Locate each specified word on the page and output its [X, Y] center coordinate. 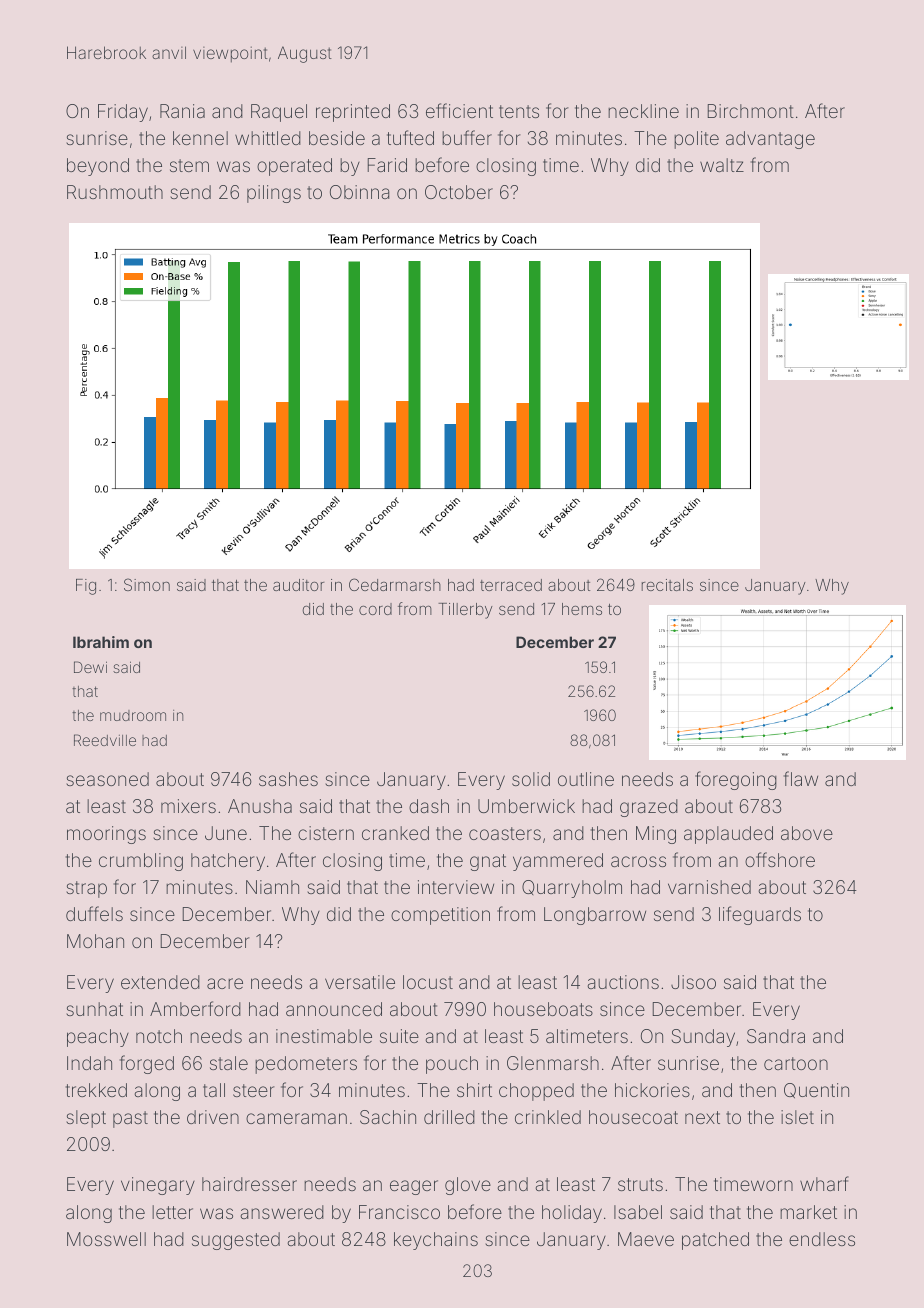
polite [696, 140]
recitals [667, 585]
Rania [182, 111]
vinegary [158, 1186]
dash [429, 806]
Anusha [260, 806]
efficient [459, 110]
